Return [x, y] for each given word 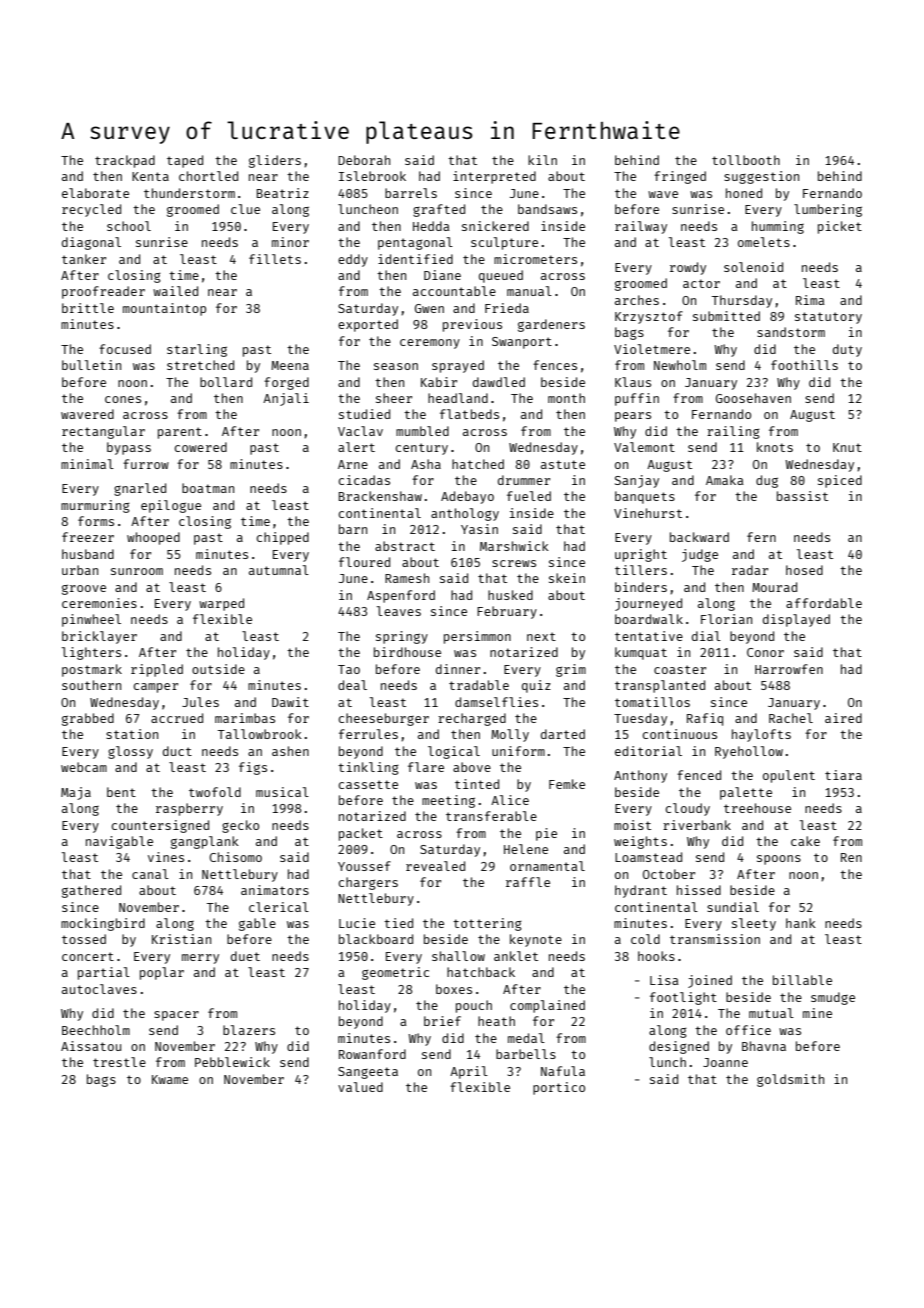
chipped [283, 538]
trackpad [125, 161]
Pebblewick [232, 1062]
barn [353, 529]
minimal [87, 464]
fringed [680, 177]
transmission [715, 939]
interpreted [494, 177]
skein [567, 578]
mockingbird [103, 924]
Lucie [357, 923]
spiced [840, 481]
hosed [804, 570]
